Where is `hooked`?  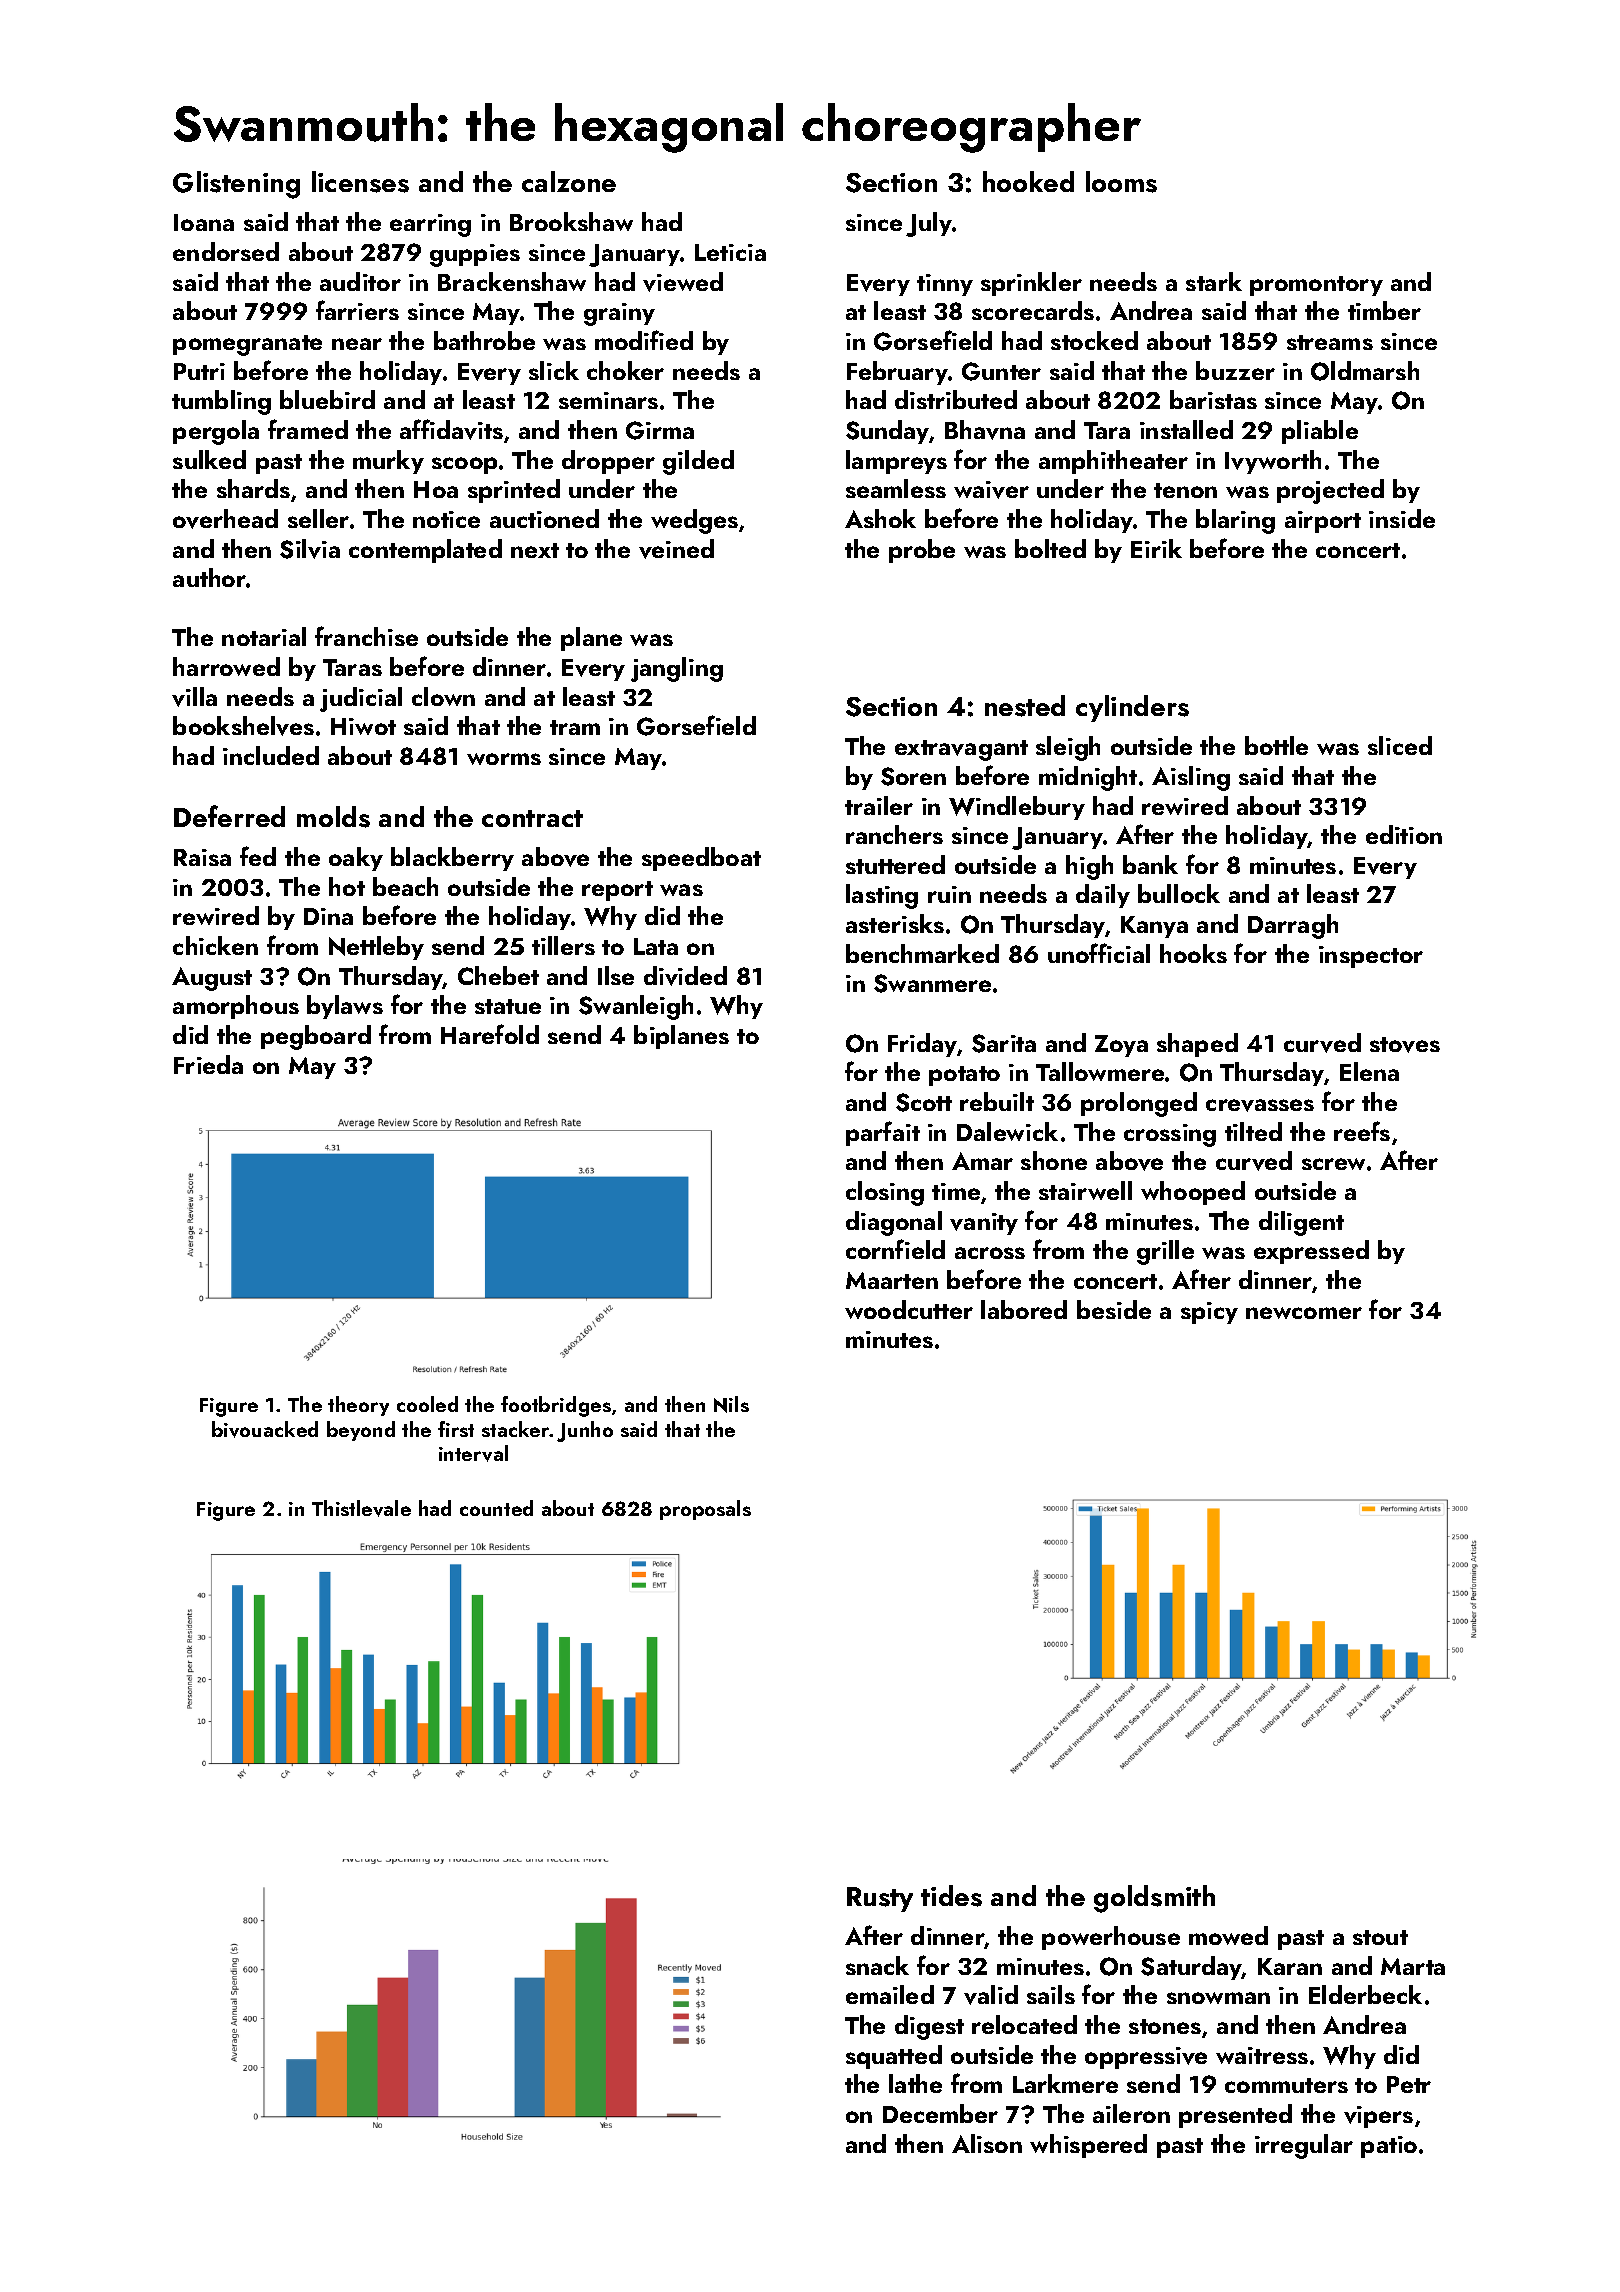 hooked is located at coordinates (1028, 181).
